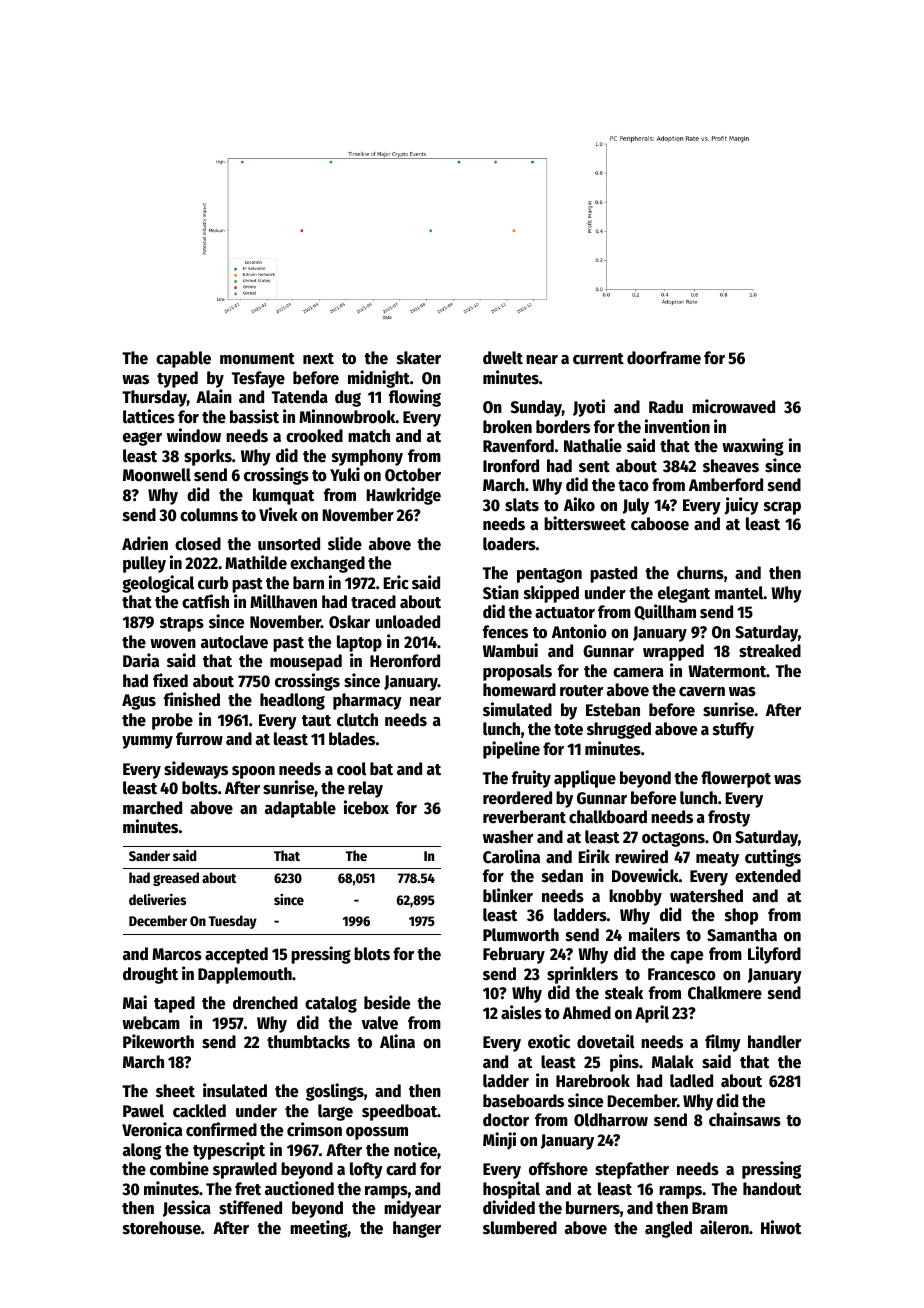 The height and width of the image is (1308, 924). What do you see at coordinates (517, 709) in the image?
I see `simulated` at bounding box center [517, 709].
